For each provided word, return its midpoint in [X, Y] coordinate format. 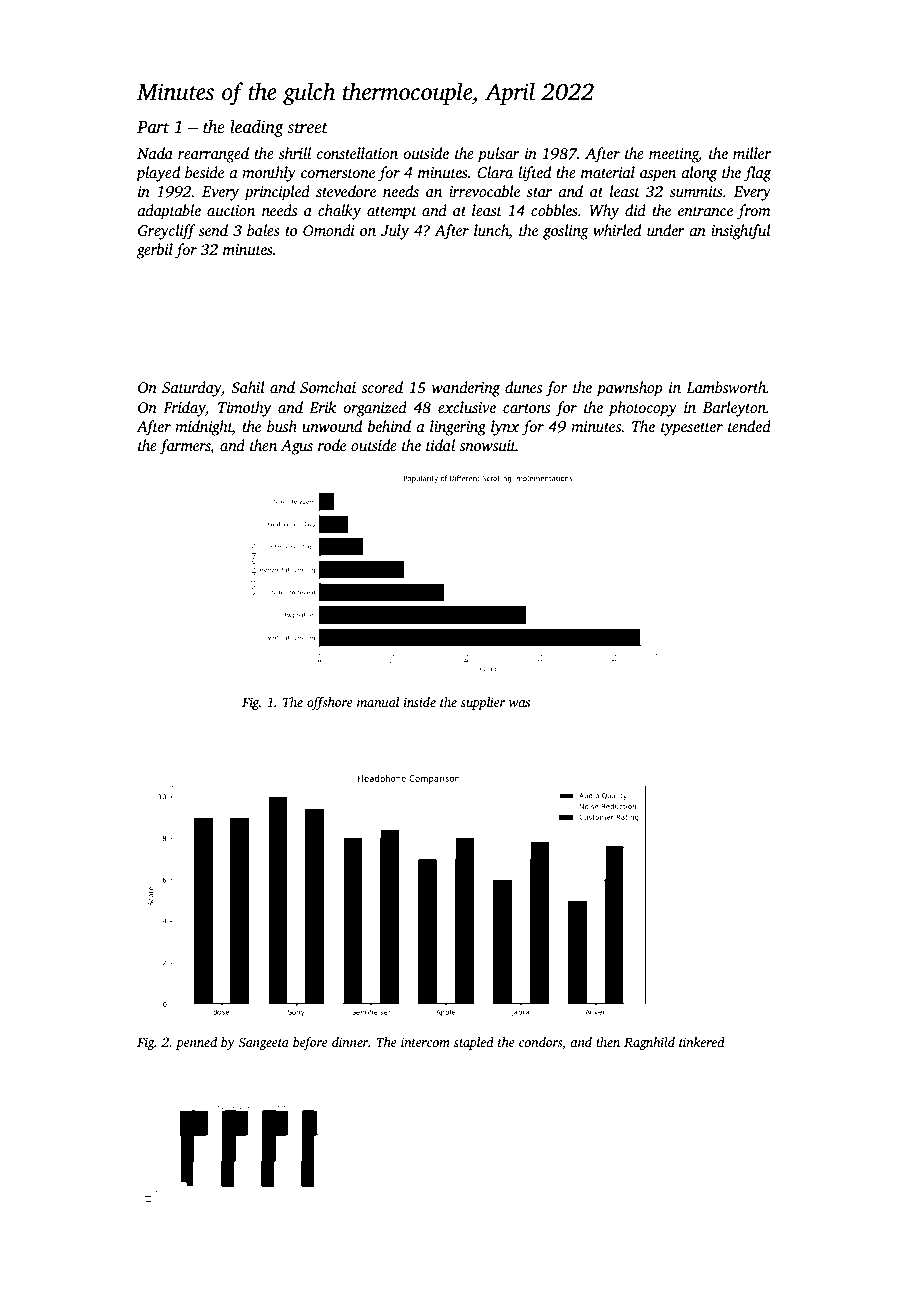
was [519, 703]
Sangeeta [263, 1043]
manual [378, 702]
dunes [523, 387]
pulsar [499, 155]
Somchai [328, 387]
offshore [330, 703]
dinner [350, 1042]
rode [332, 445]
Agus [297, 447]
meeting [674, 155]
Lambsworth [726, 387]
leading [257, 128]
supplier [483, 703]
